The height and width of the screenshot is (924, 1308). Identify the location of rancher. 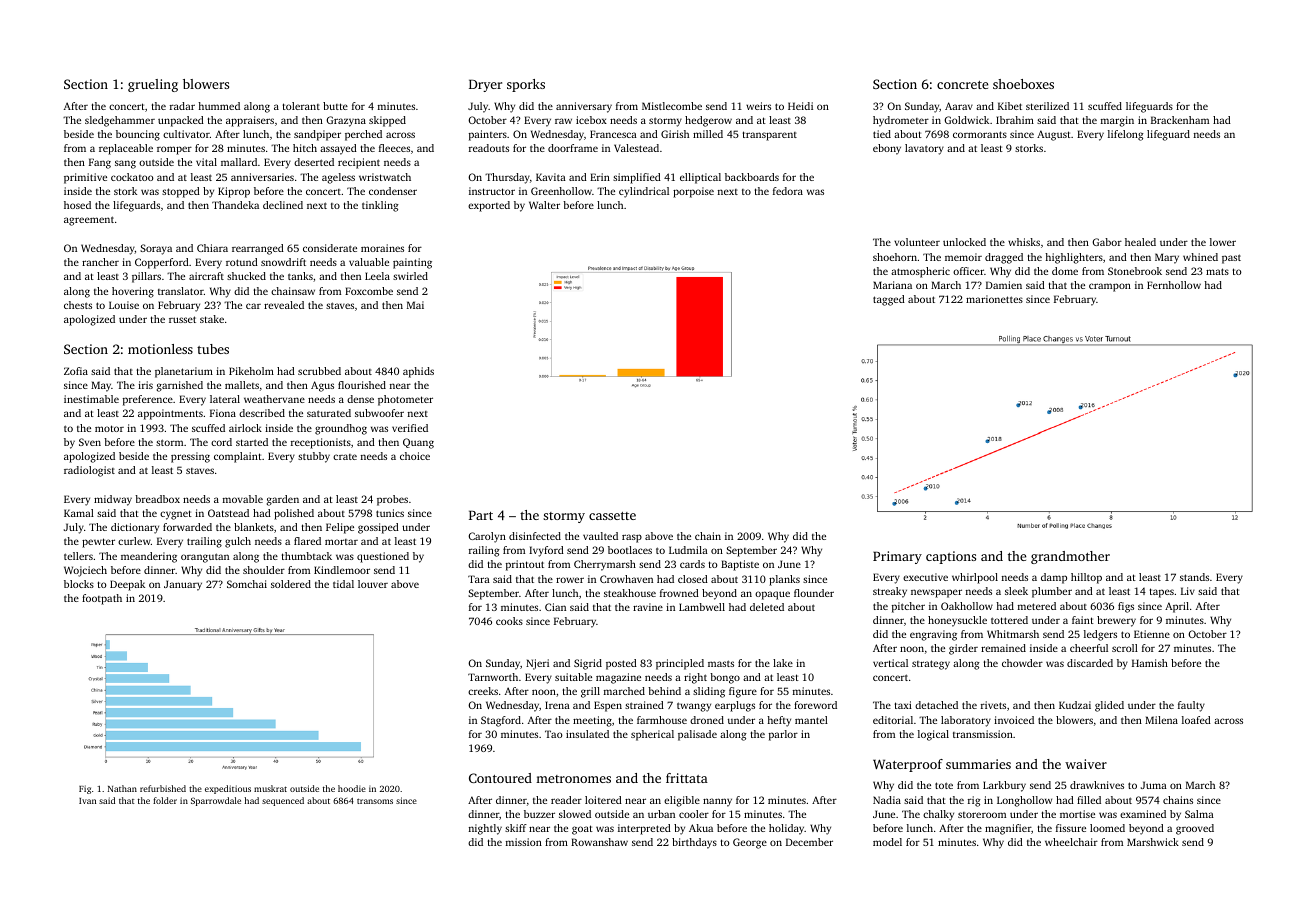
(100, 262).
